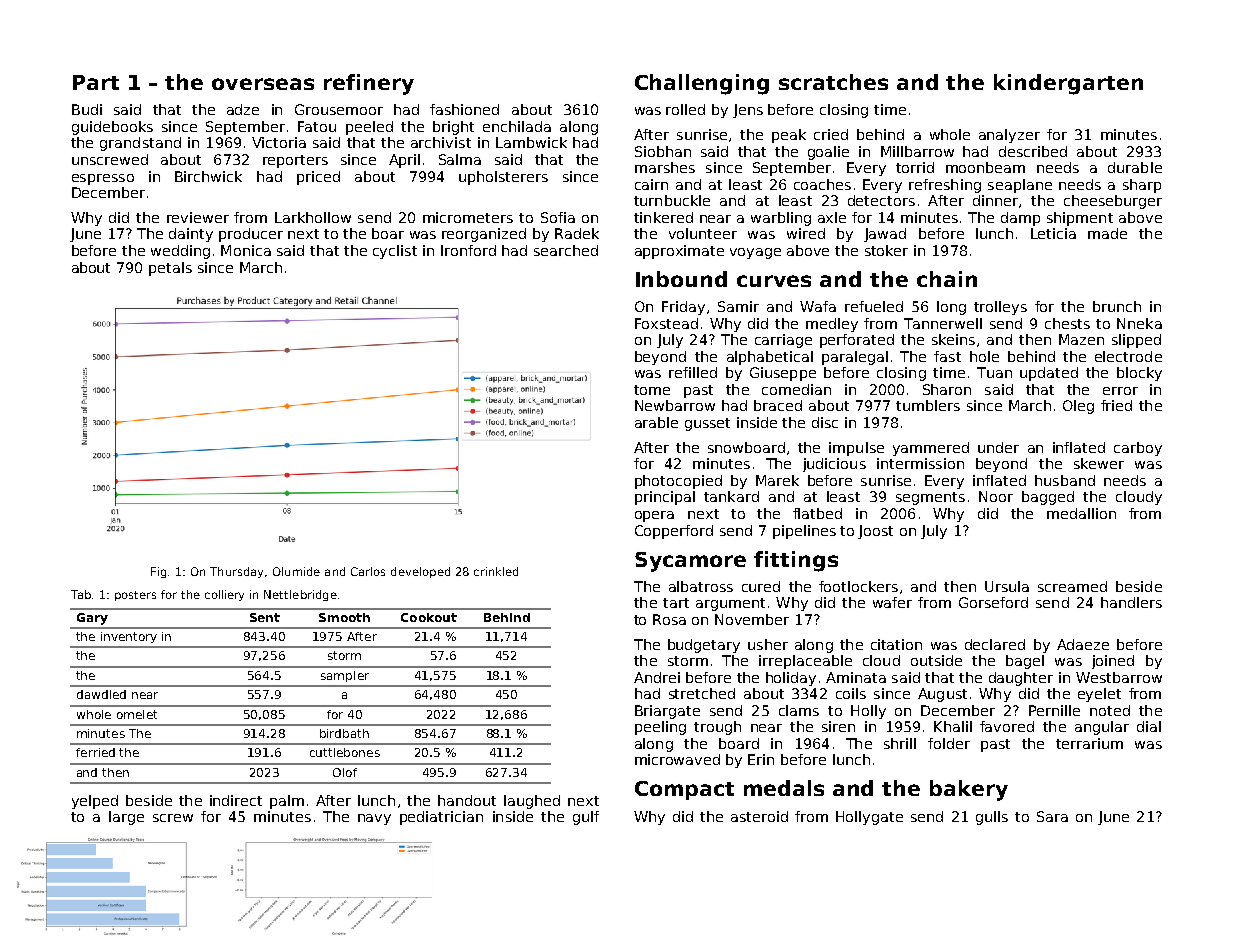 This screenshot has height=952, width=1233. I want to click on blocky, so click(1139, 374).
